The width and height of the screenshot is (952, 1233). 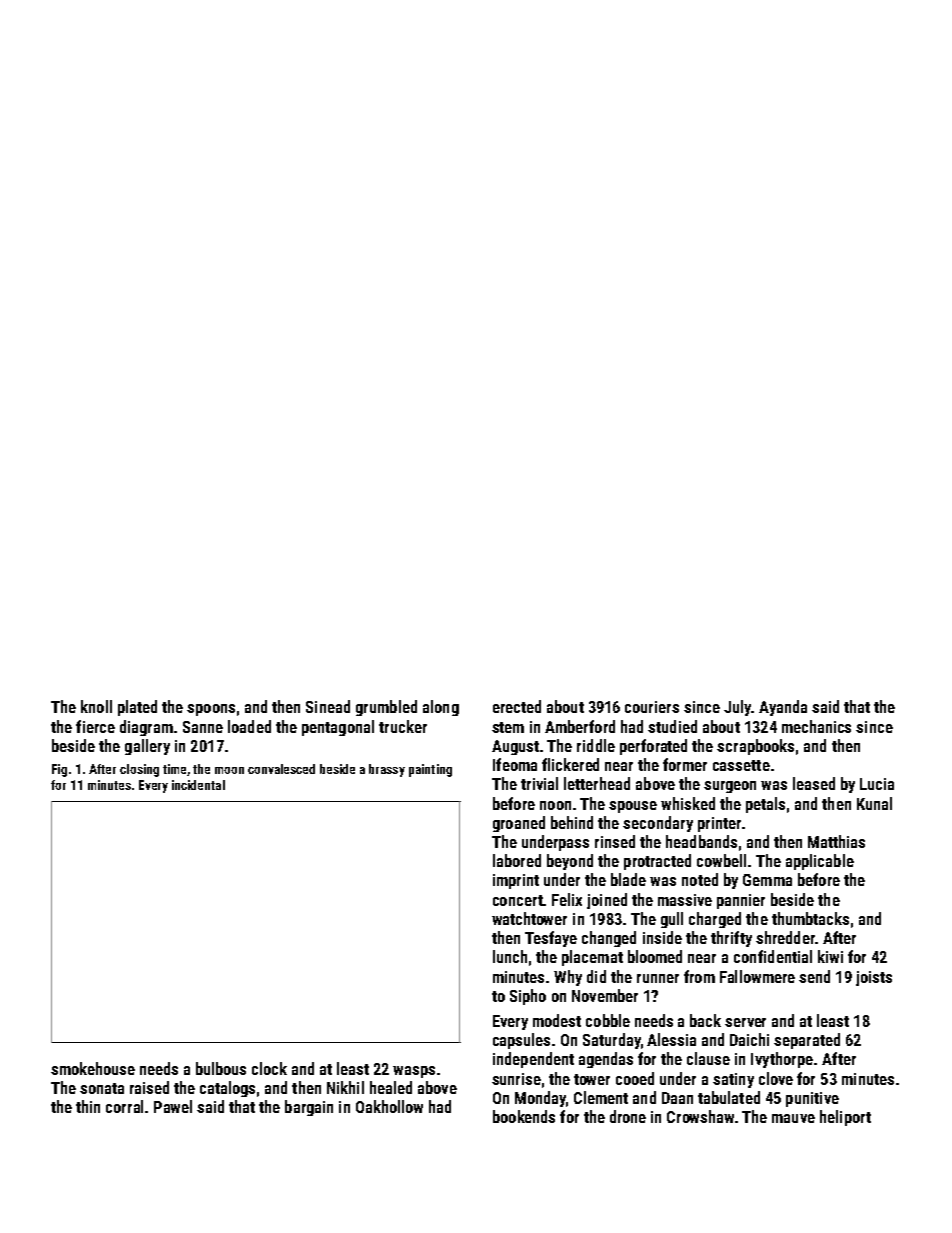 What do you see at coordinates (96, 706) in the screenshot?
I see `knoll` at bounding box center [96, 706].
